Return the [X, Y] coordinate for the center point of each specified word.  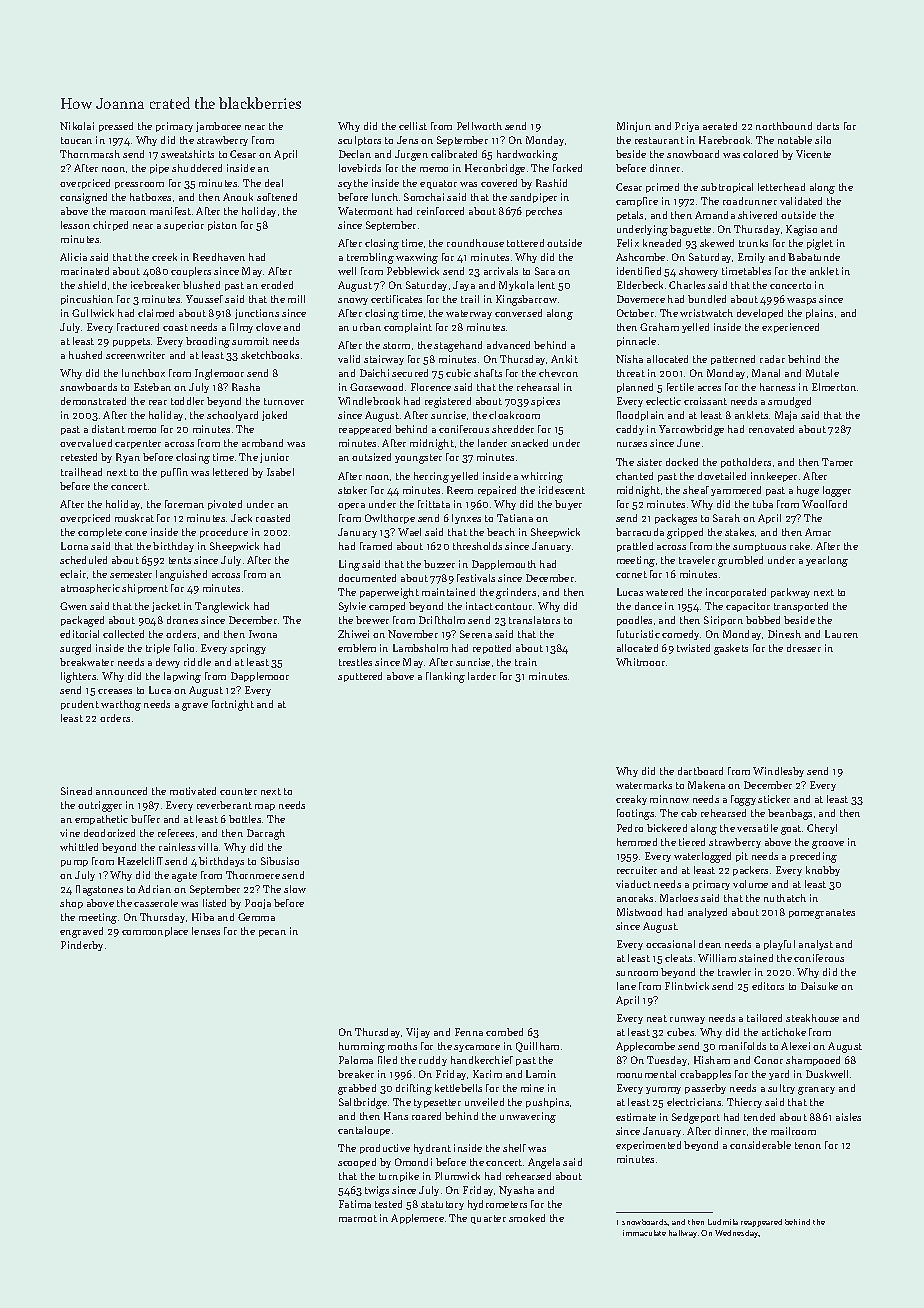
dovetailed [722, 476]
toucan [76, 140]
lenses [206, 931]
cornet [631, 574]
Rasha [246, 387]
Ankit [564, 359]
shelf [514, 1148]
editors [768, 986]
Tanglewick [222, 607]
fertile [680, 387]
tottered [525, 243]
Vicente [813, 154]
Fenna [469, 1032]
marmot [358, 1218]
